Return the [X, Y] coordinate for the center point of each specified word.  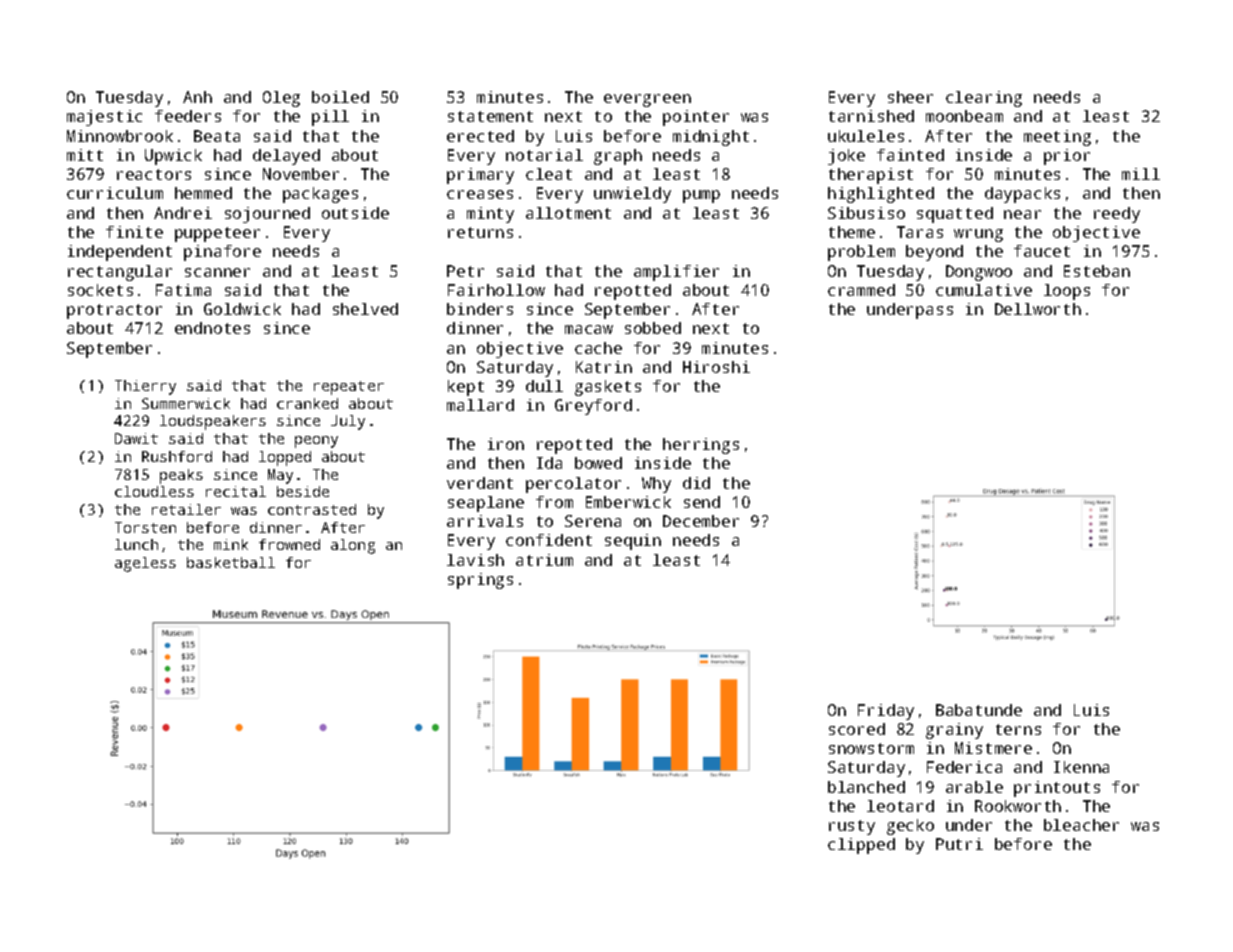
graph [618, 157]
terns [1018, 729]
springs [480, 581]
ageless [145, 564]
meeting [1057, 138]
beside [303, 491]
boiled [340, 97]
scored [857, 729]
